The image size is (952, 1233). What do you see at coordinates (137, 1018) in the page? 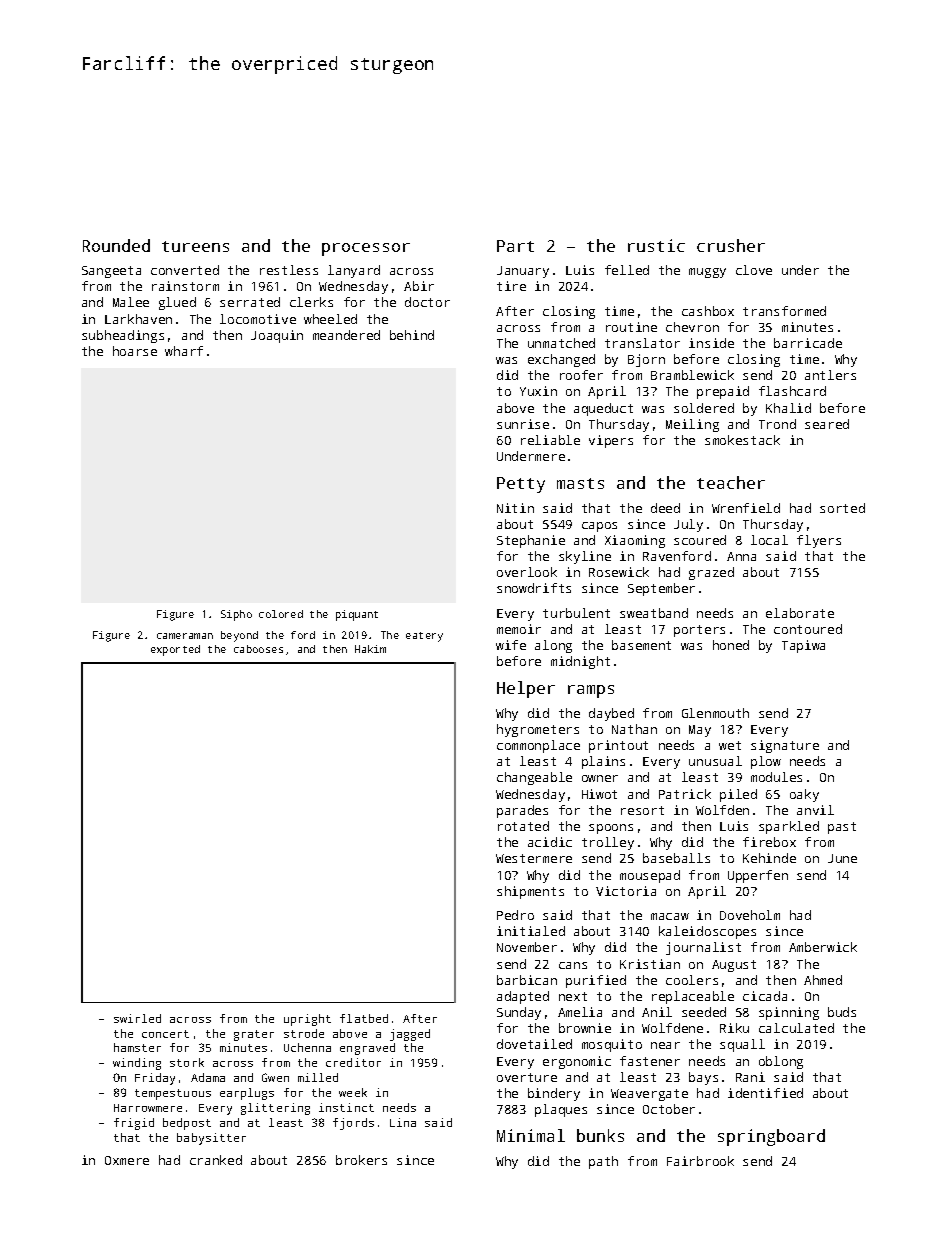
I see `swirled` at bounding box center [137, 1018].
